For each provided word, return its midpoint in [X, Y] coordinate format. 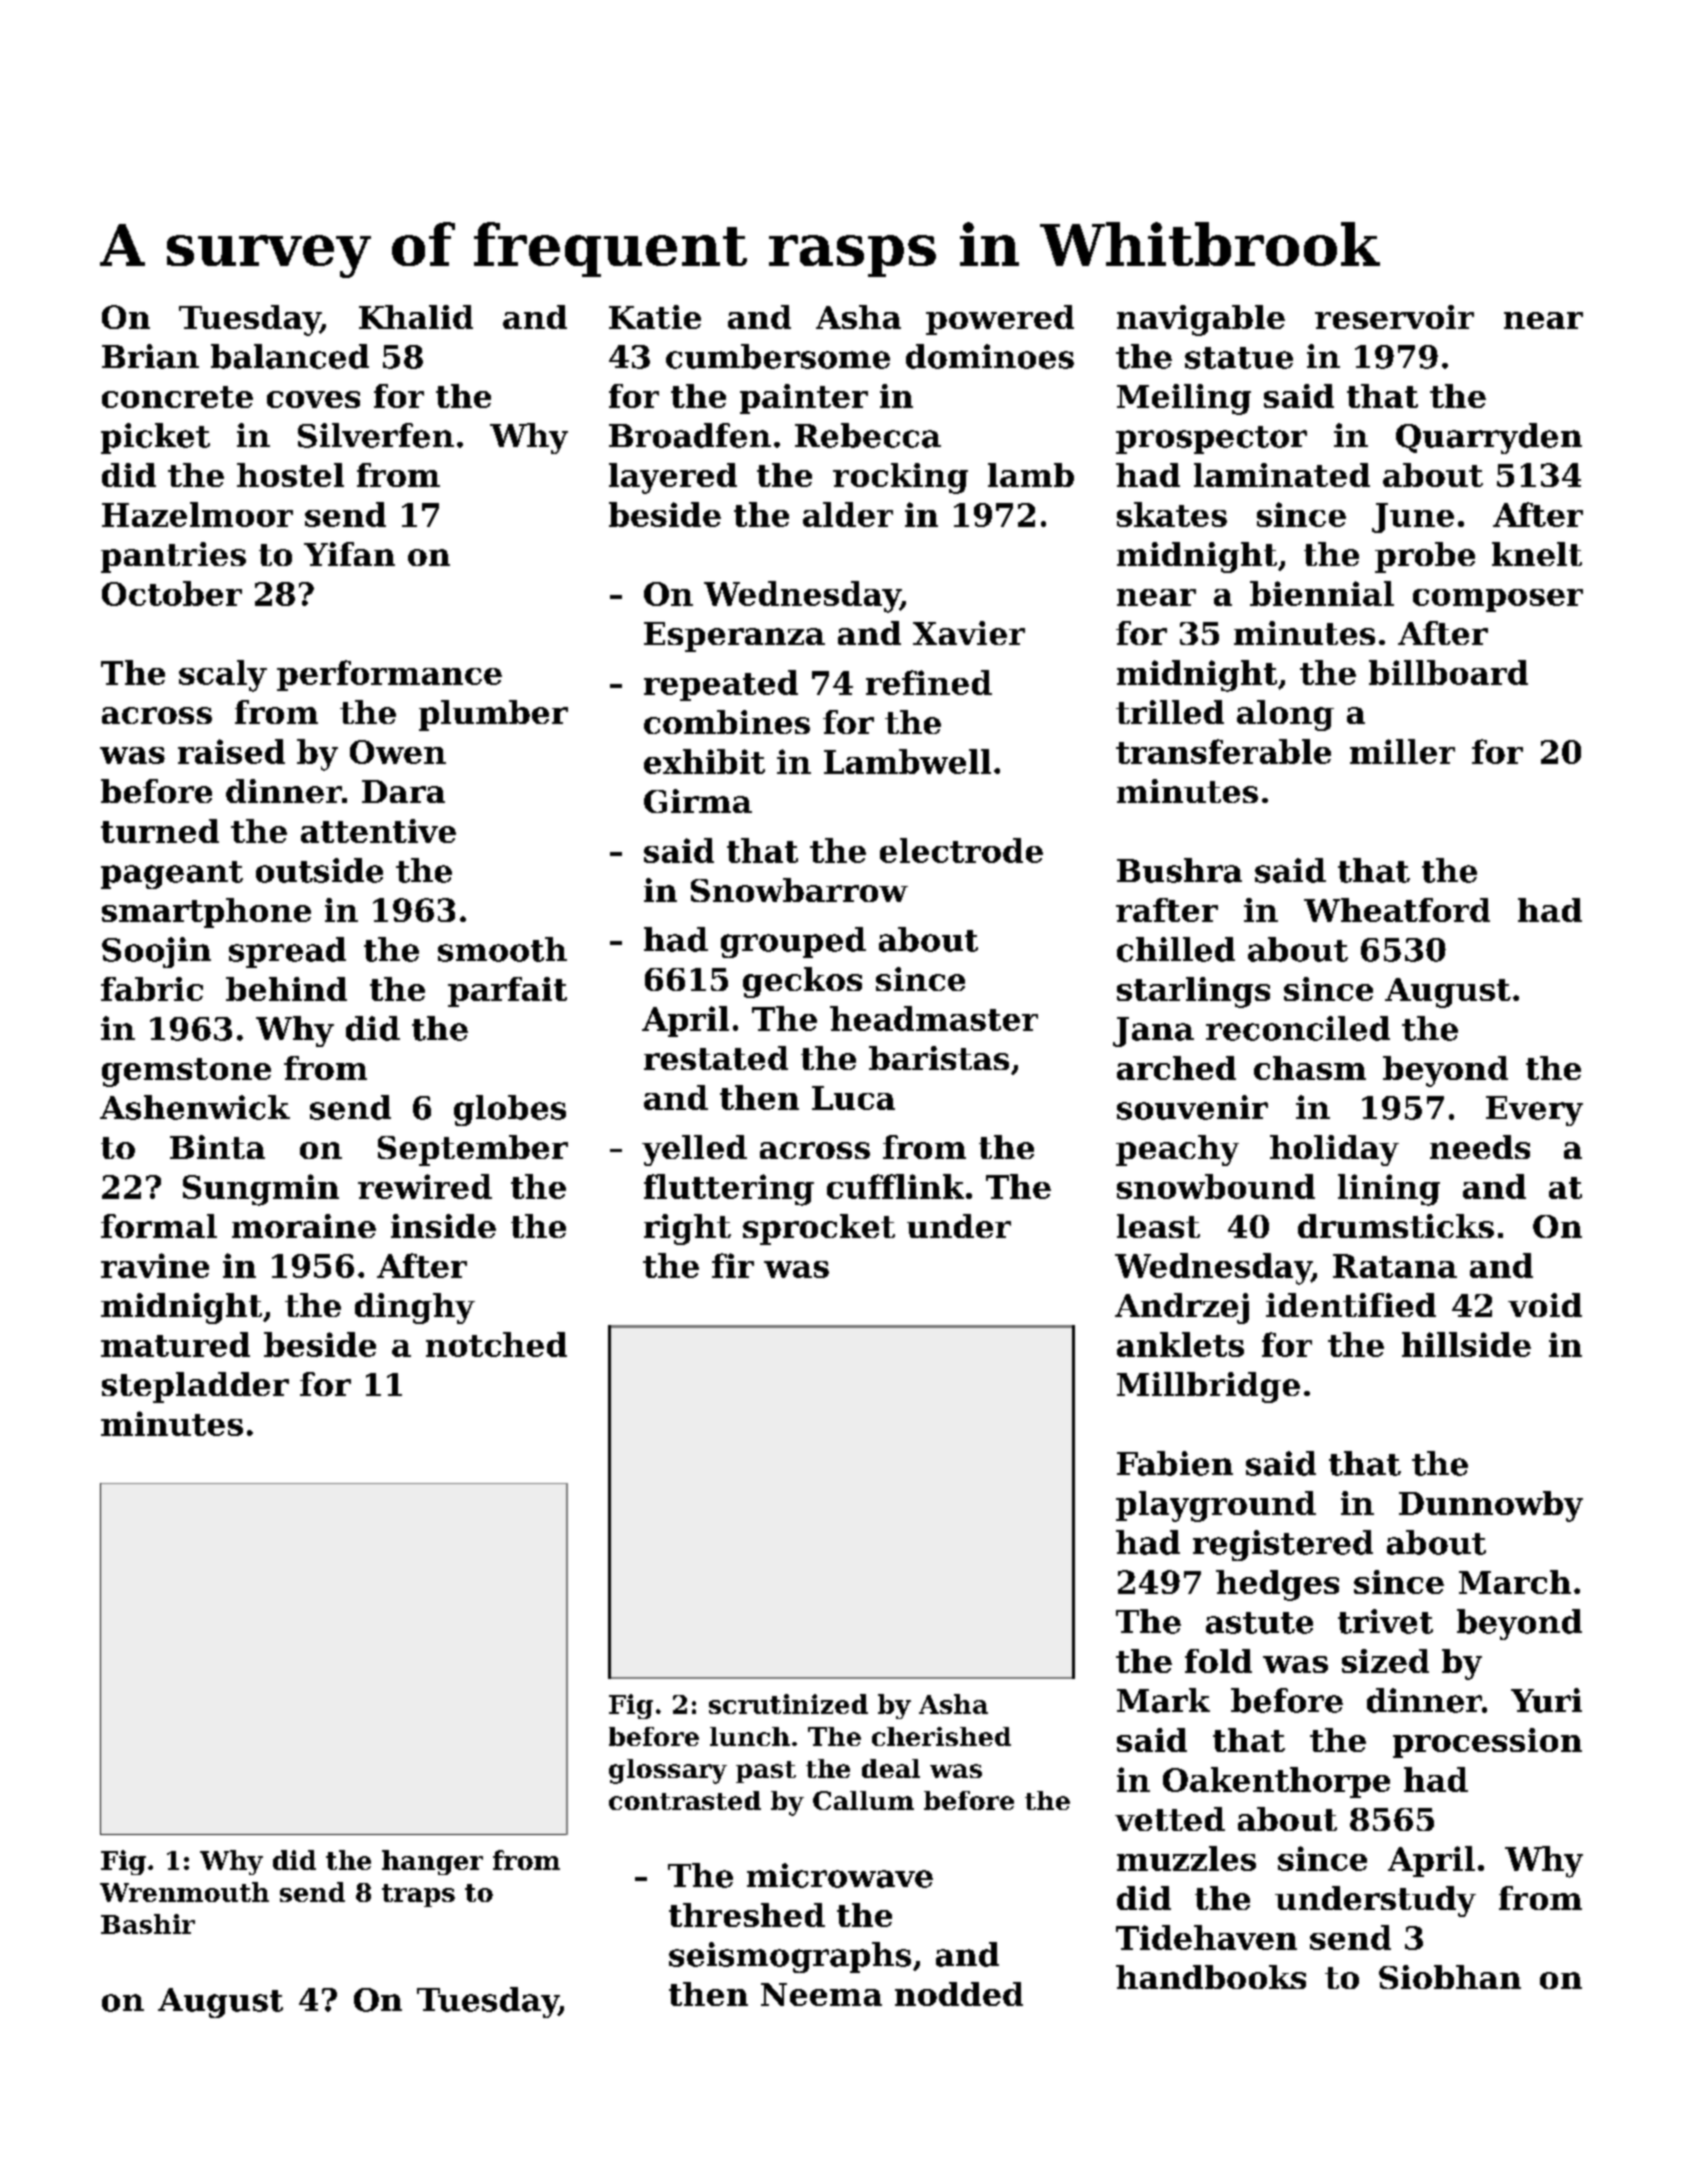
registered [1283, 1545]
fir [733, 1265]
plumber [493, 715]
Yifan [349, 554]
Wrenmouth [184, 1892]
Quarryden [1489, 438]
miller [1402, 751]
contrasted [685, 1800]
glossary [668, 1771]
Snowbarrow [799, 890]
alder [848, 514]
